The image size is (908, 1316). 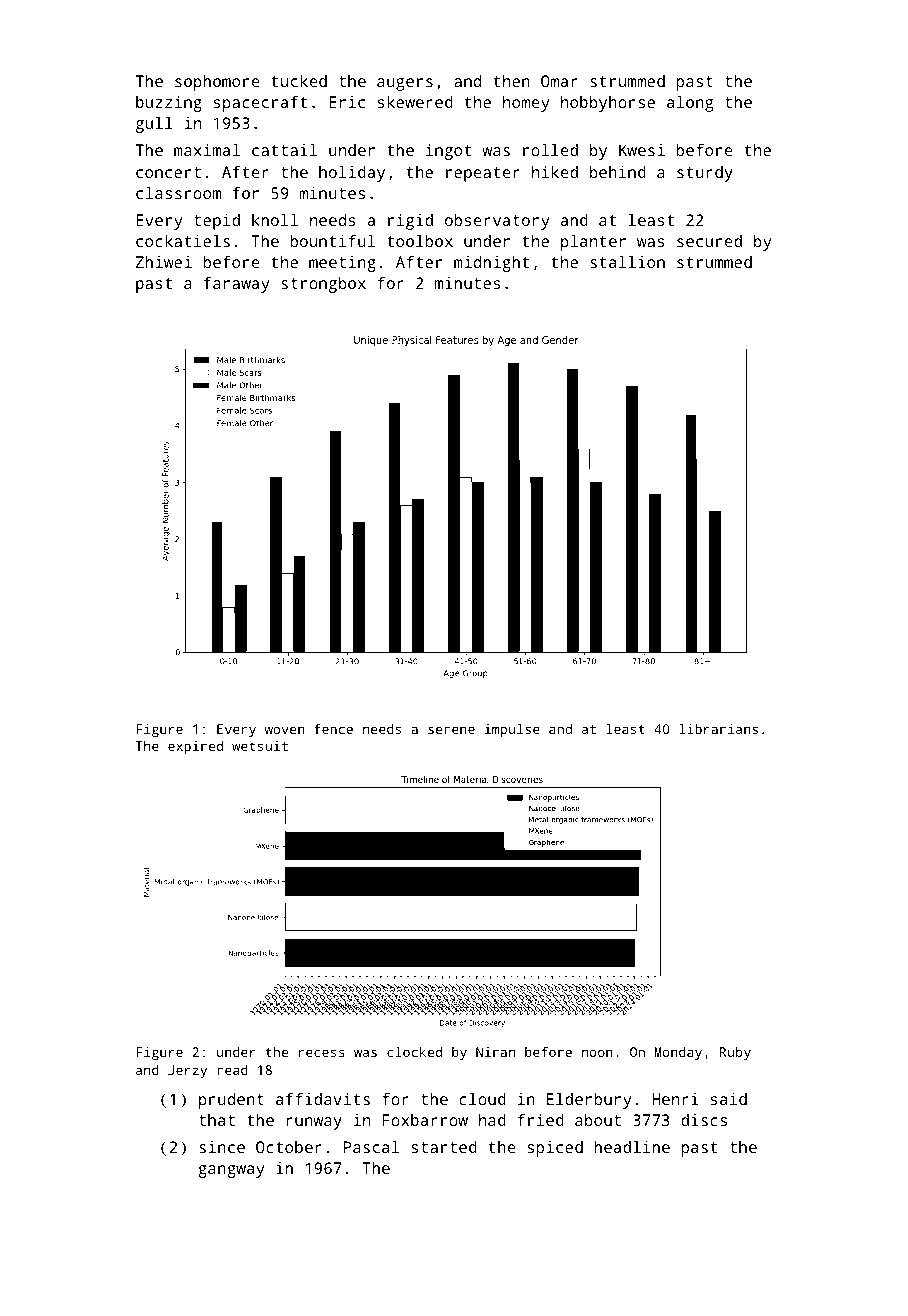 I want to click on expired, so click(x=195, y=747).
